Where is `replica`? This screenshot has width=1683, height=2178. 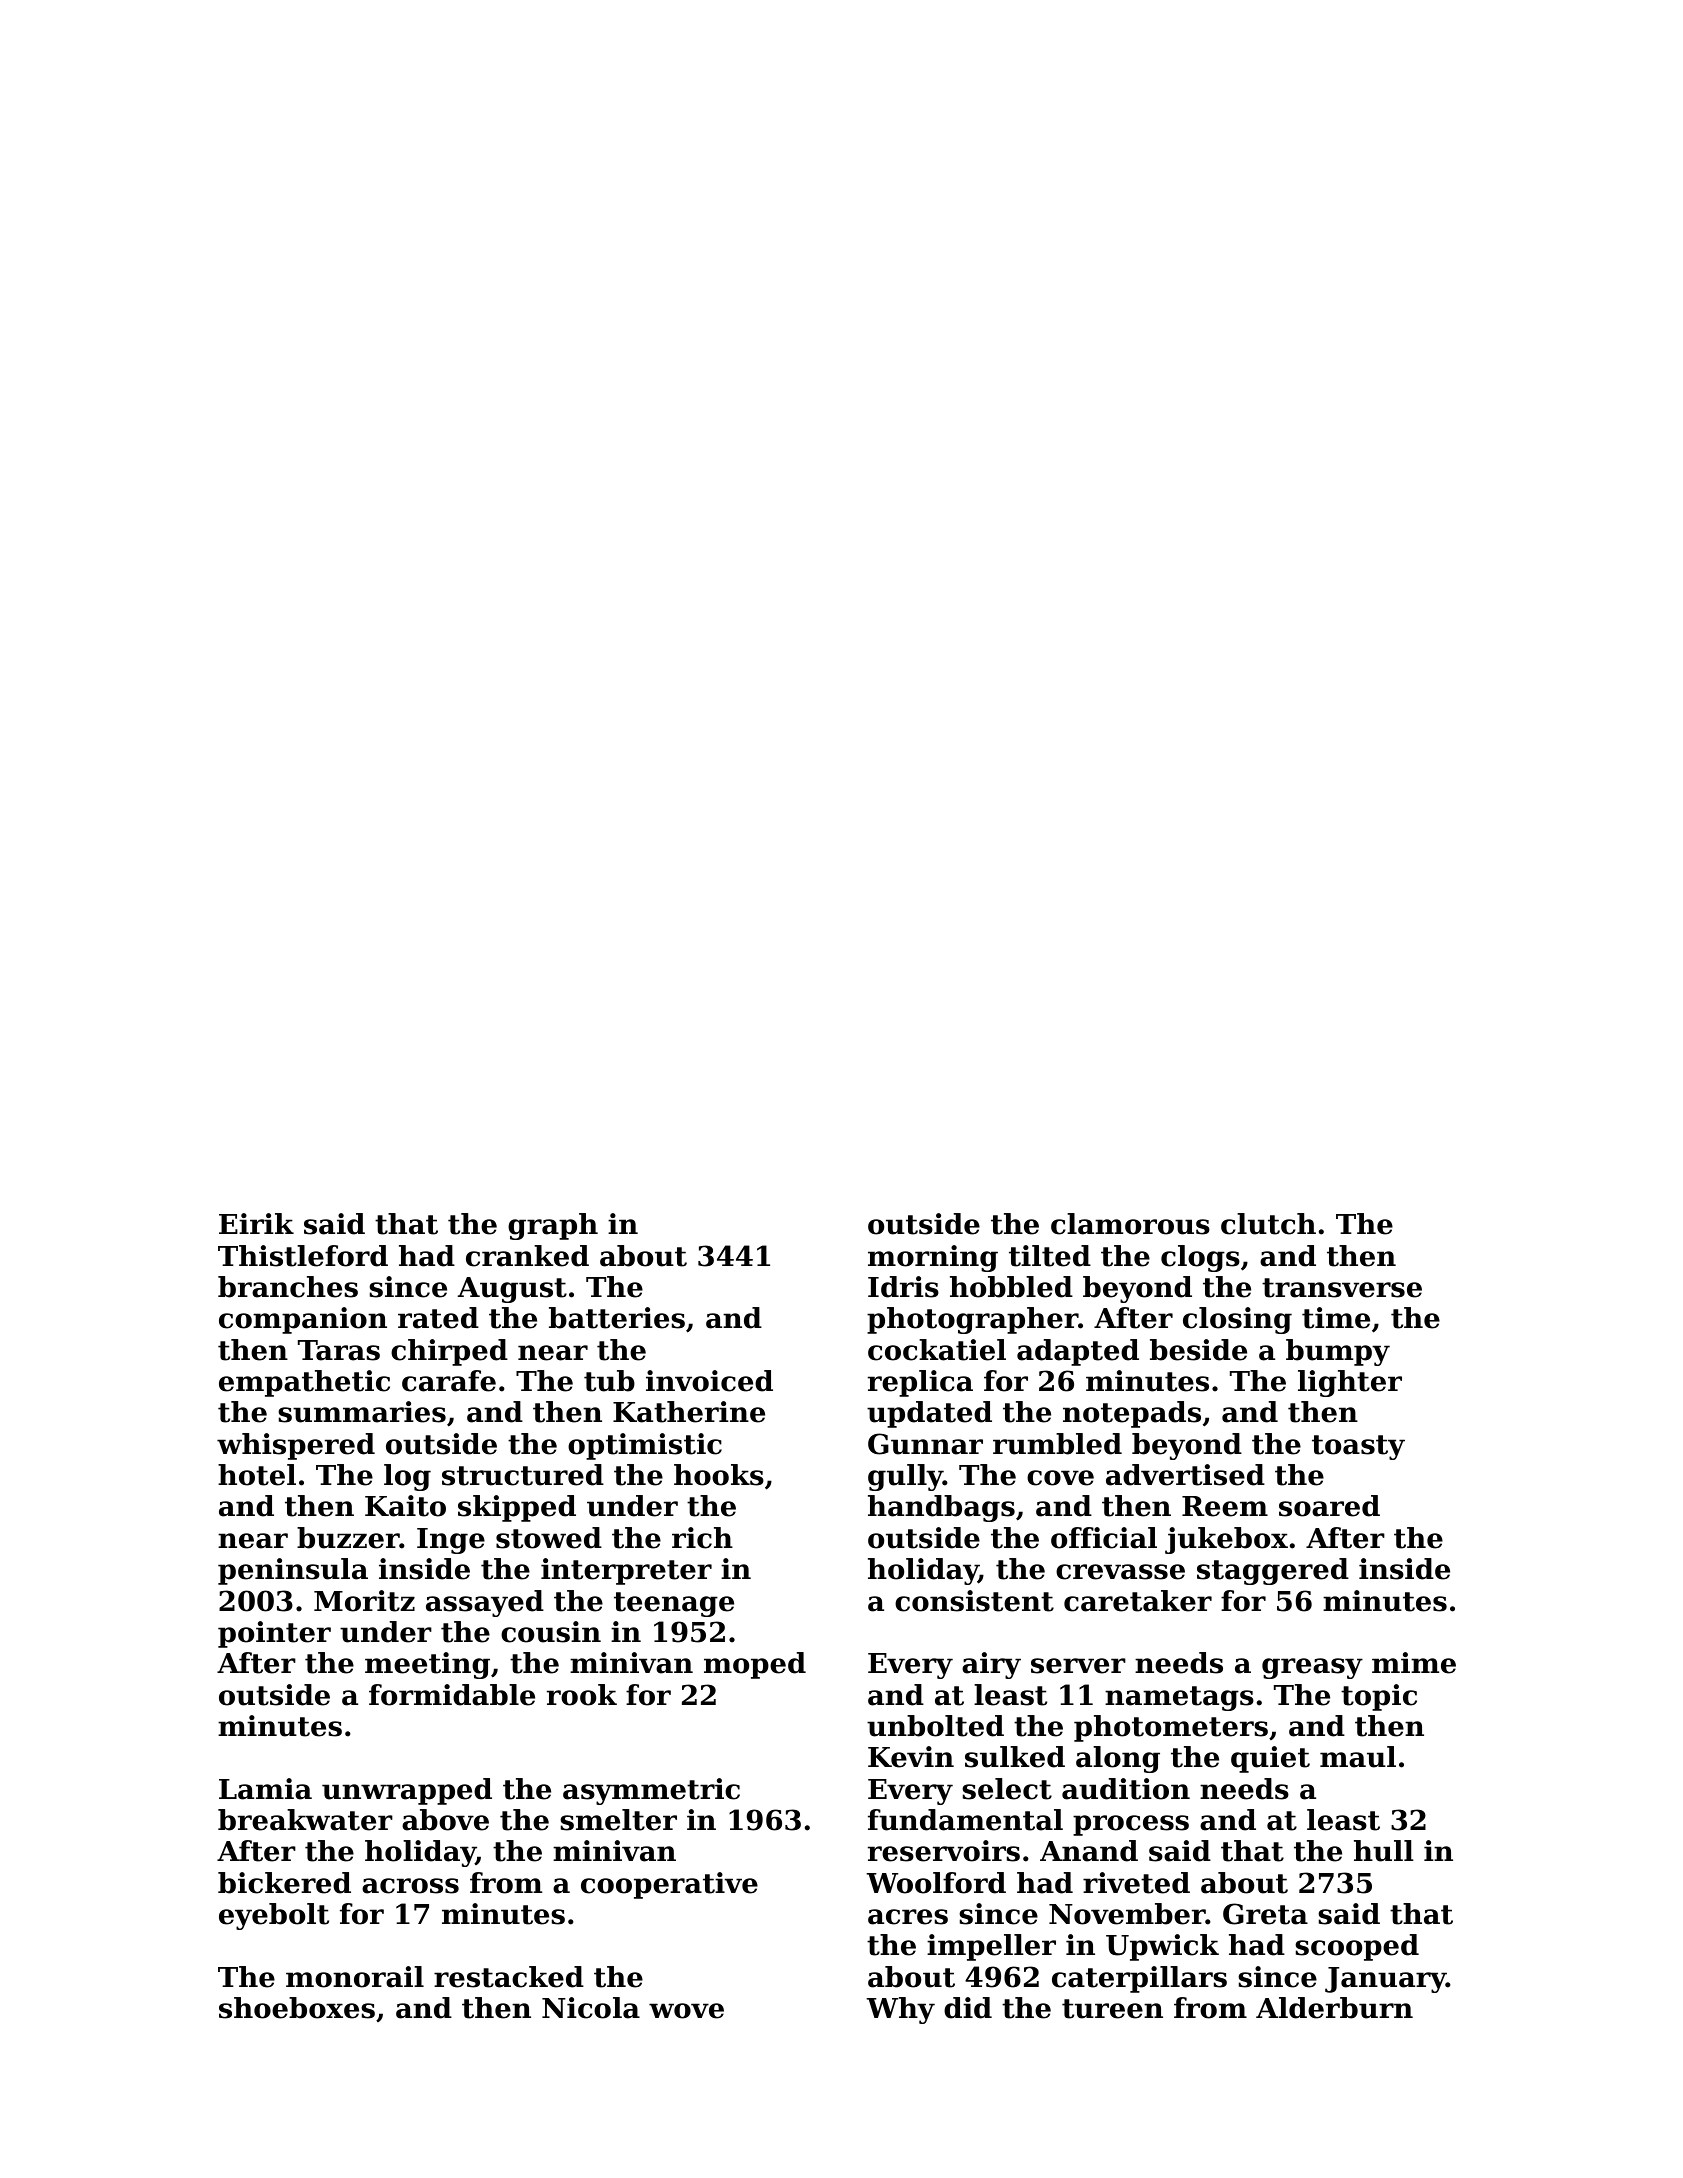
replica is located at coordinates (920, 1383).
